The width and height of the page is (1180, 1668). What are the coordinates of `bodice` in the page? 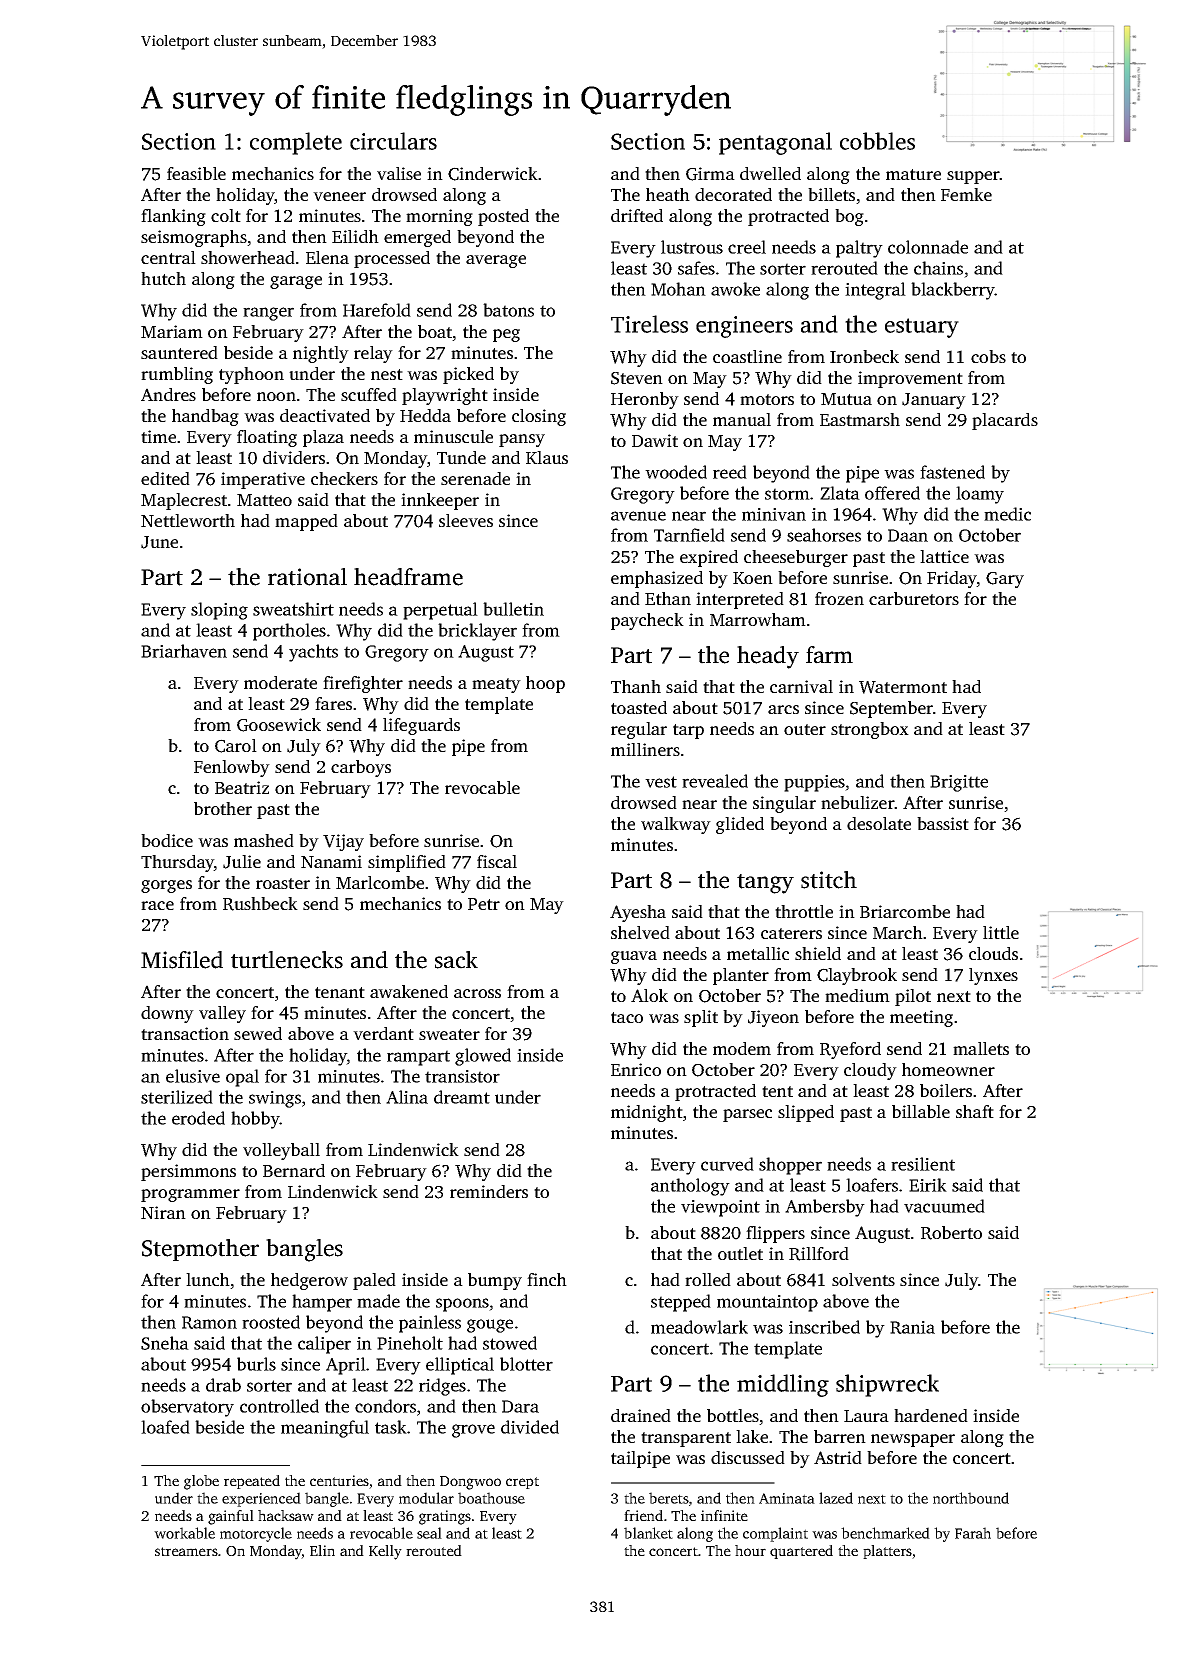 It's located at (167, 840).
